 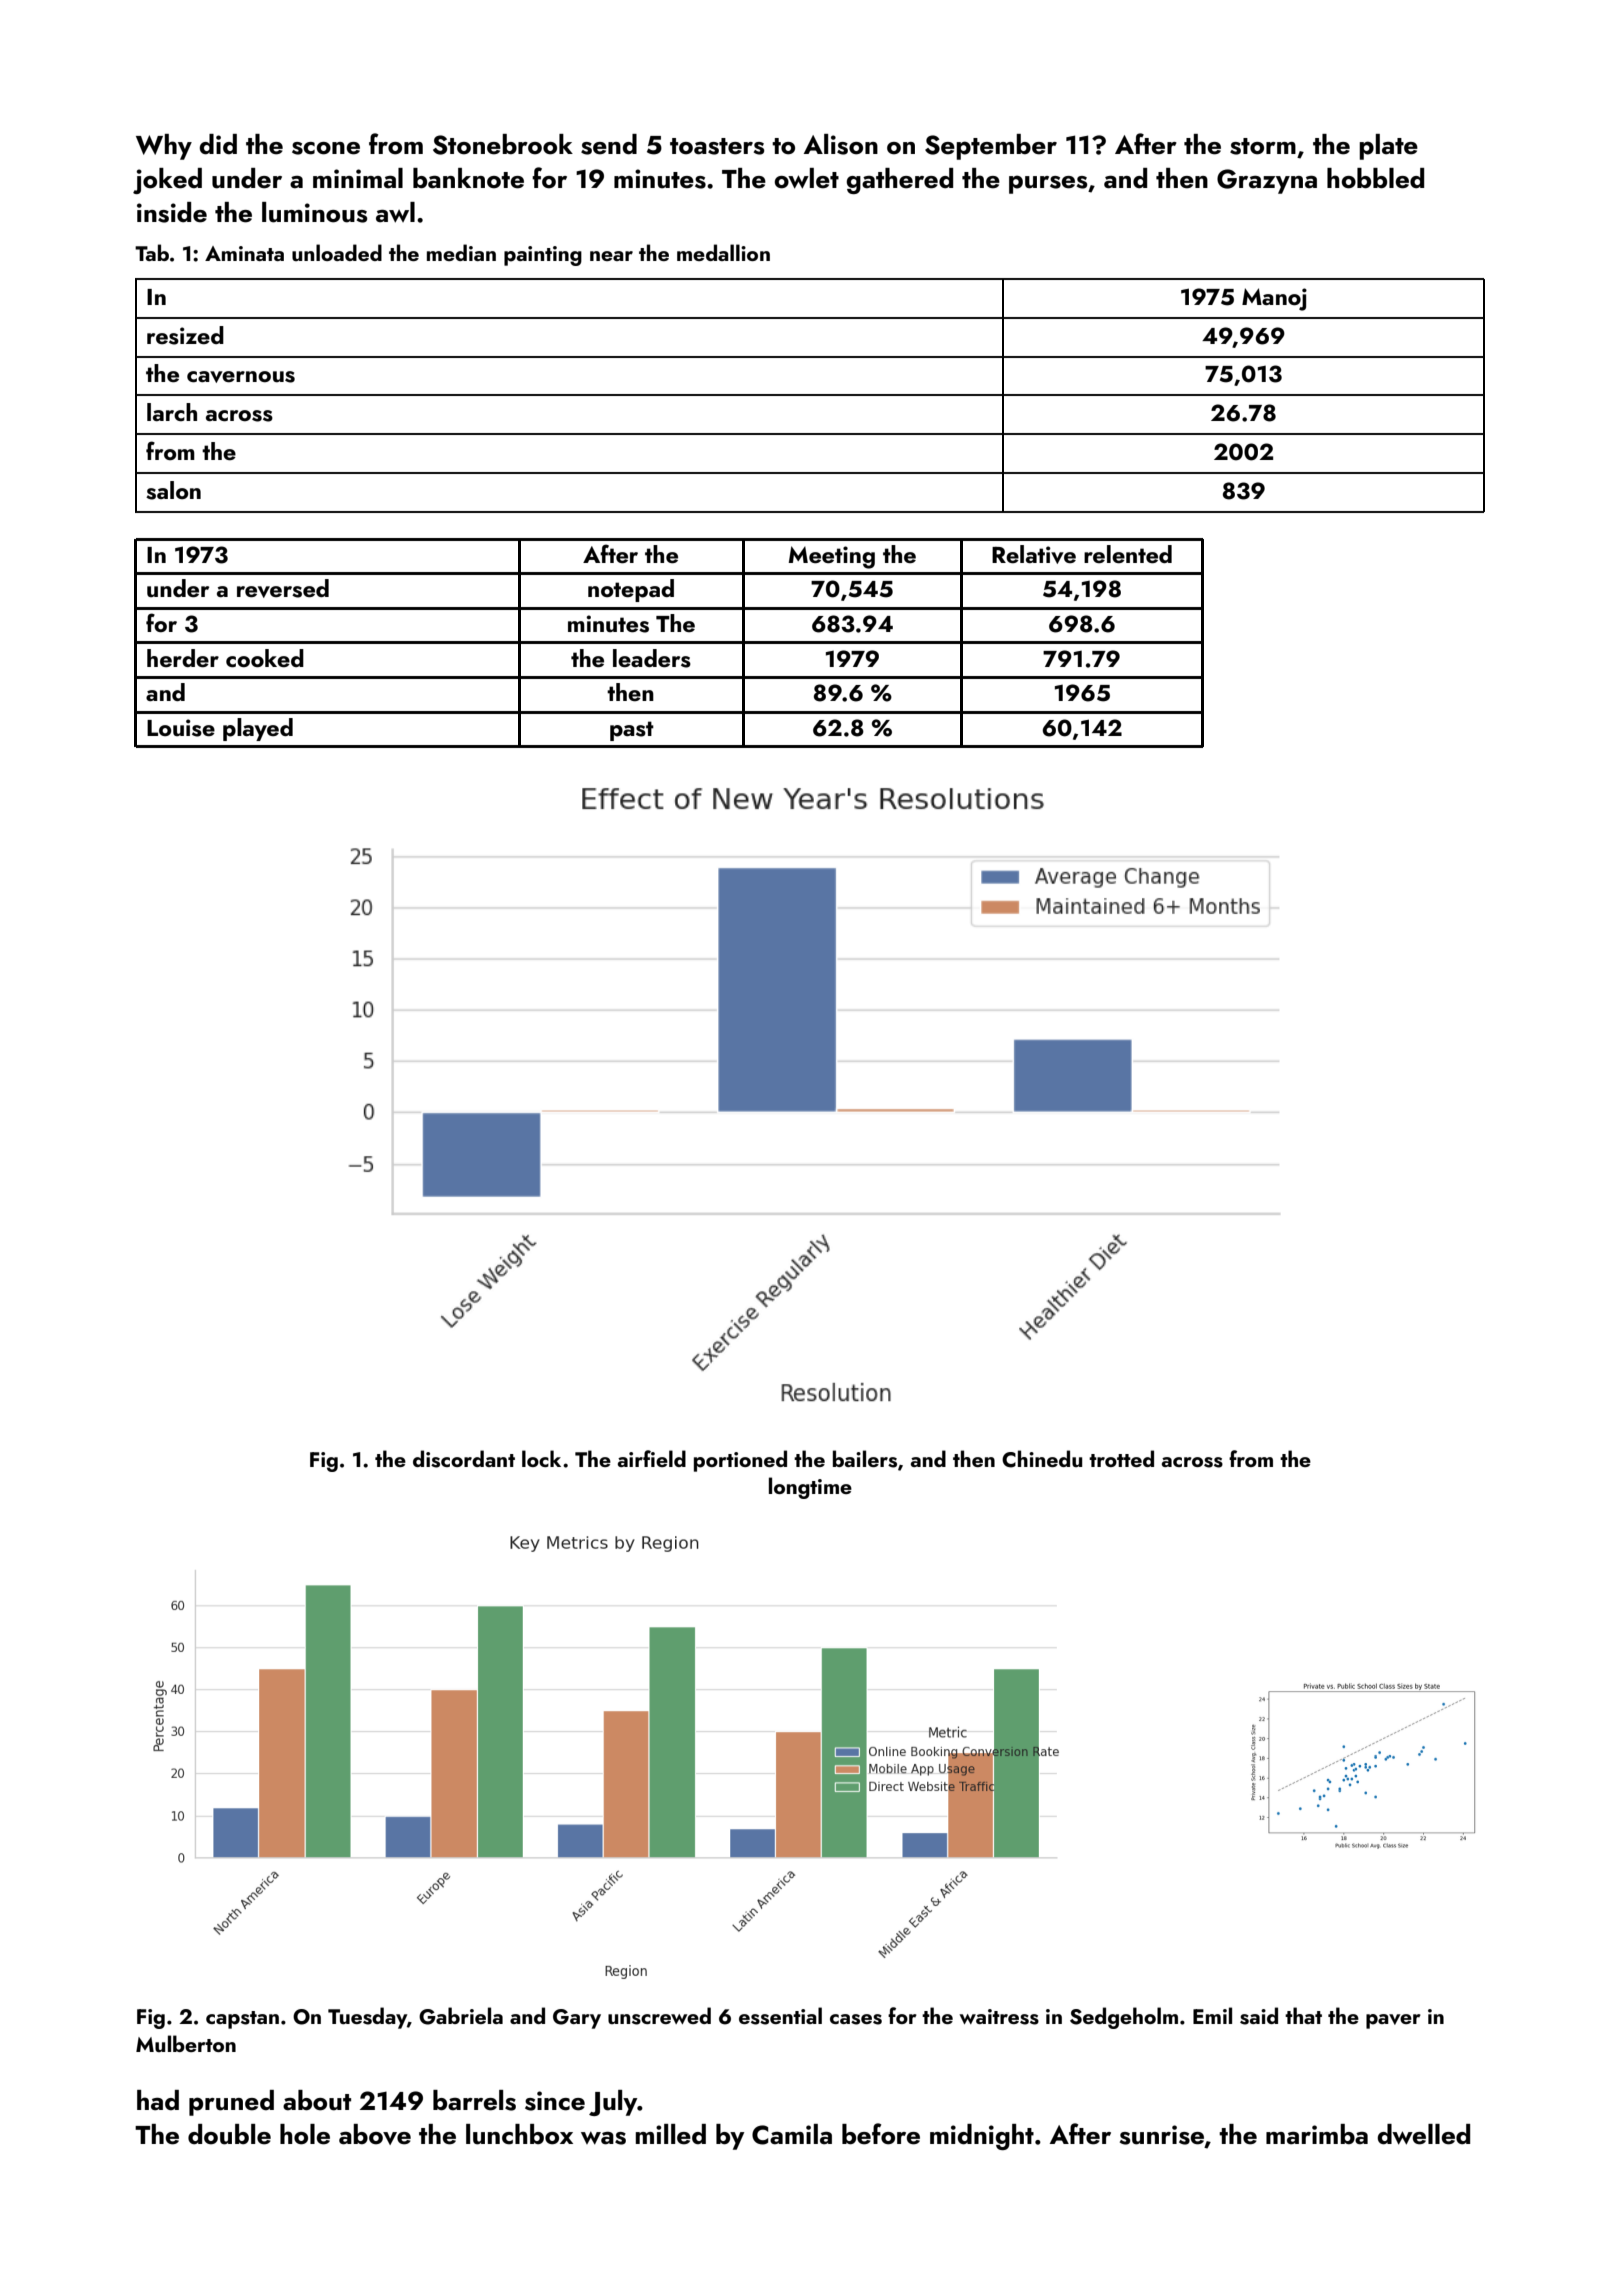 What do you see at coordinates (832, 557) in the image?
I see `Meeting` at bounding box center [832, 557].
